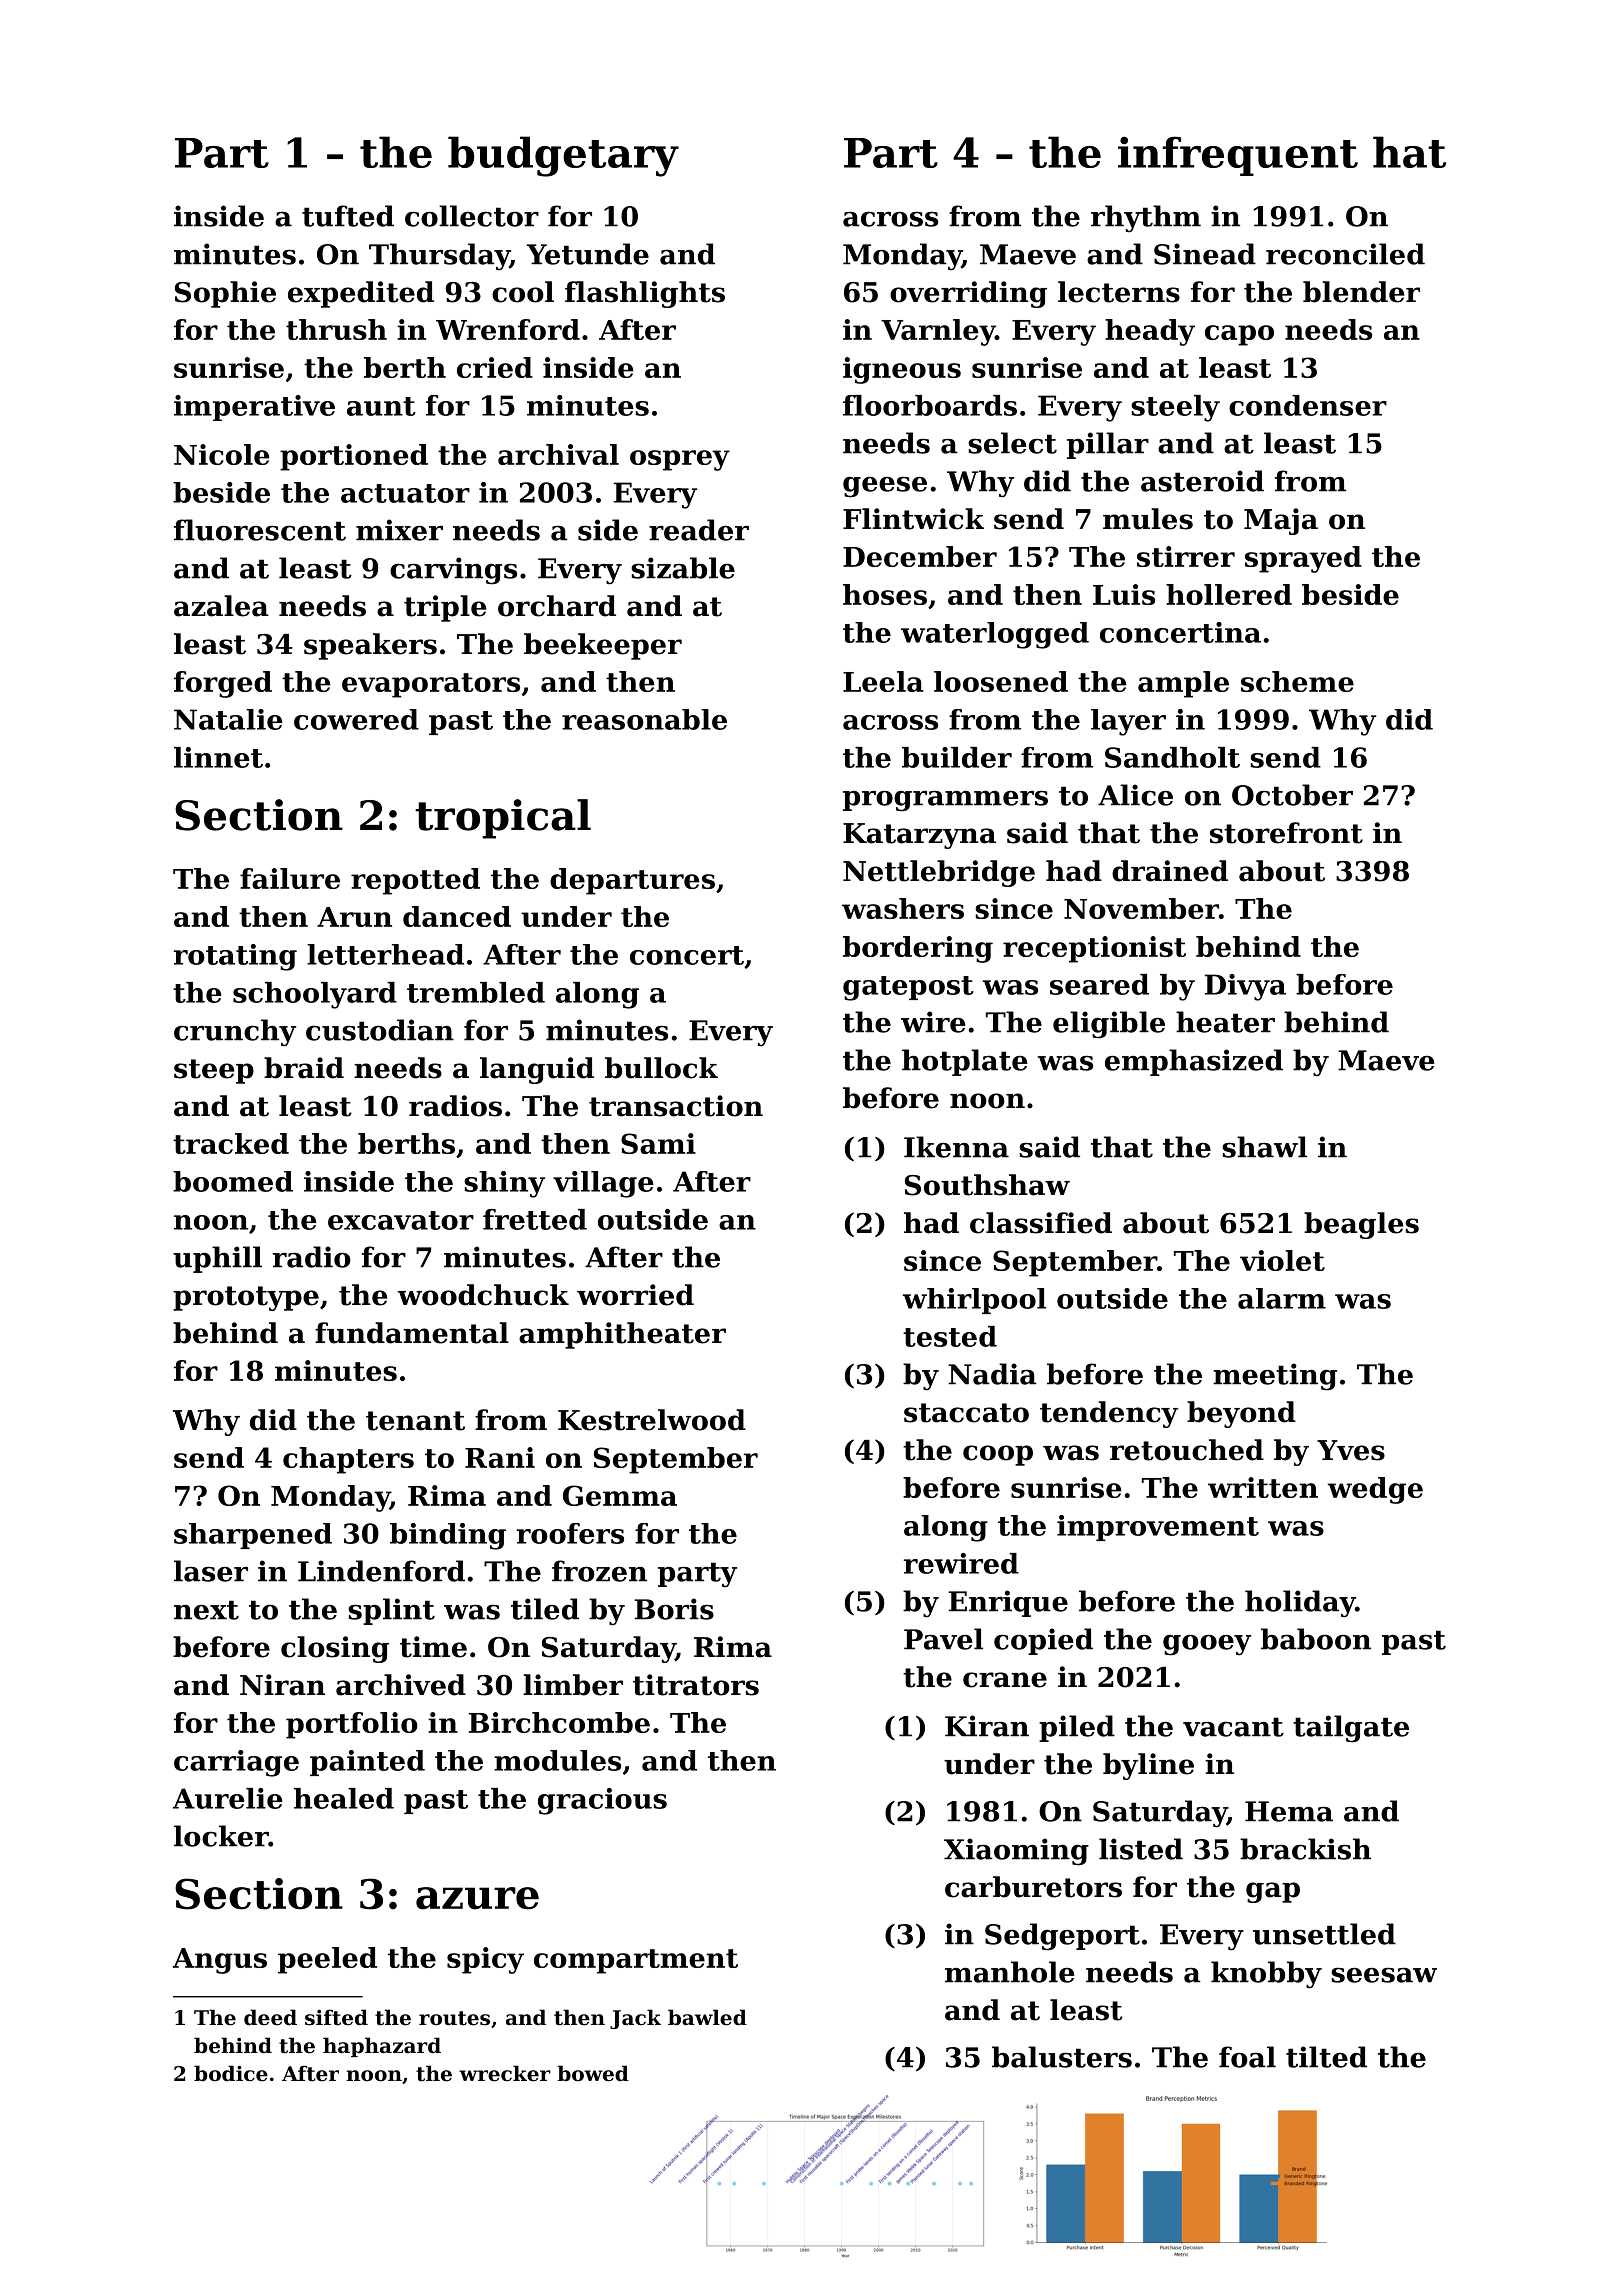 Image resolution: width=1620 pixels, height=2292 pixels. What do you see at coordinates (563, 156) in the document?
I see `budgetary` at bounding box center [563, 156].
